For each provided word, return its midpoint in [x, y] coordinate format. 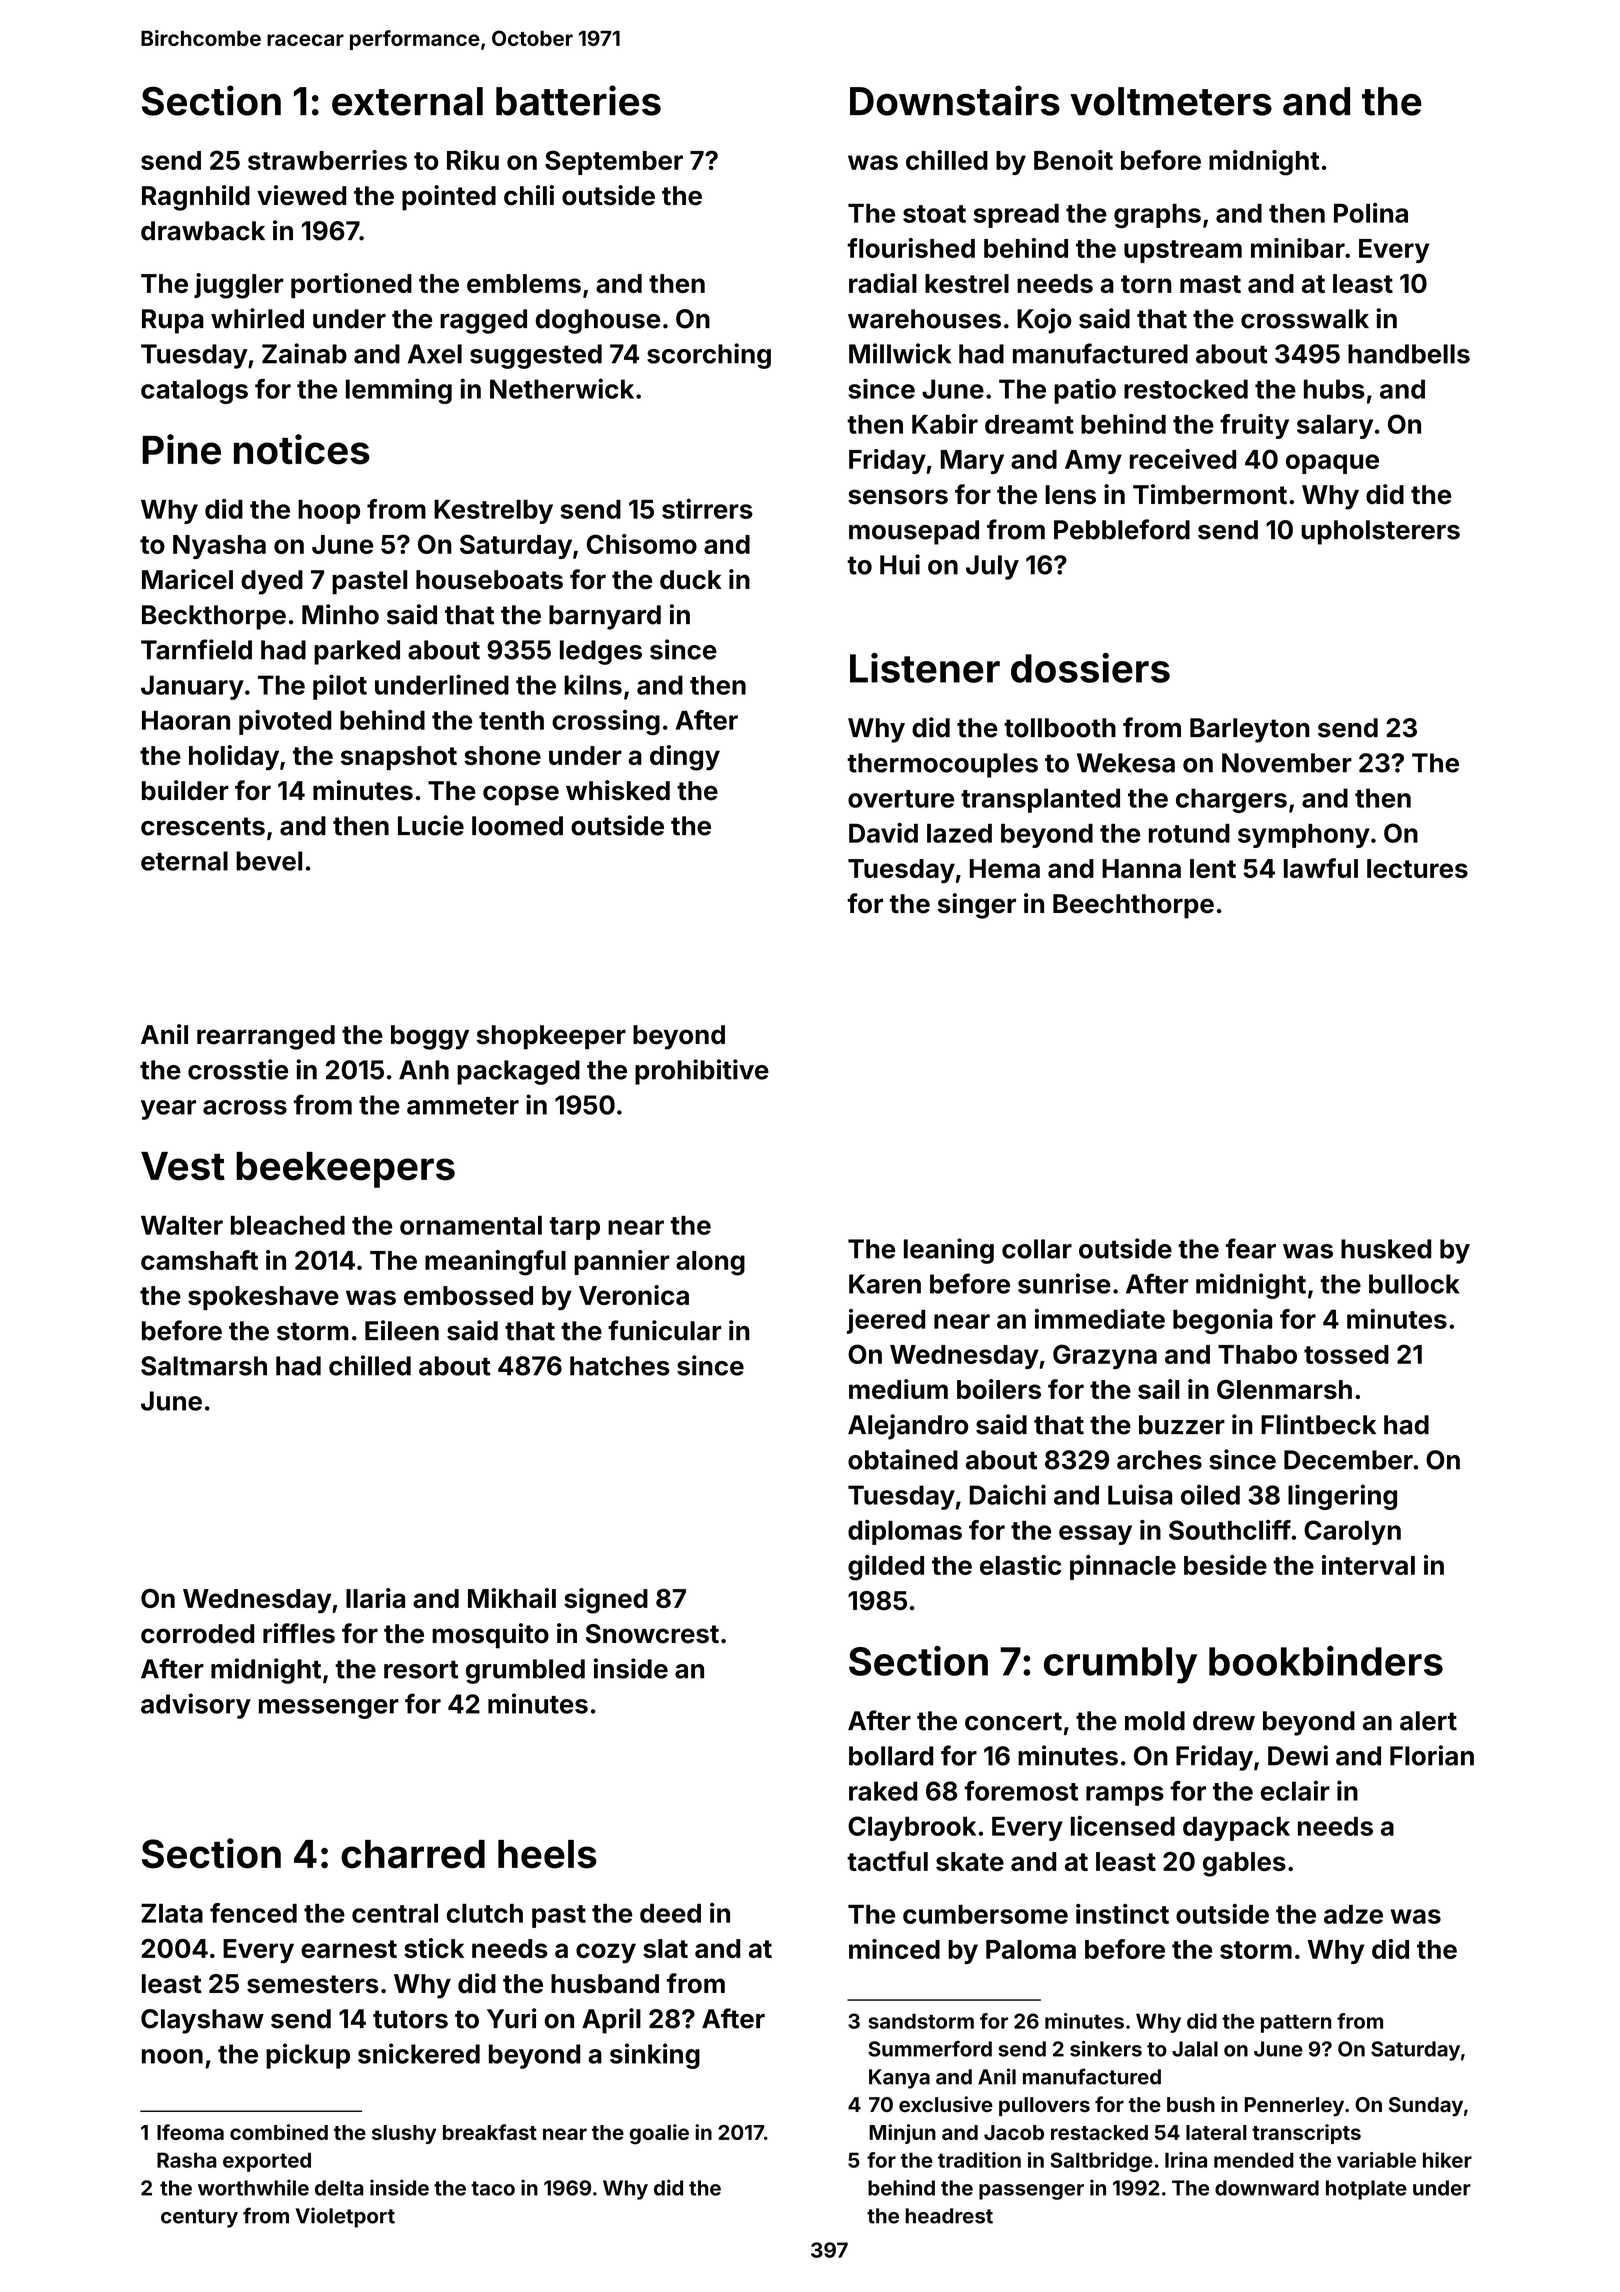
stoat [934, 214]
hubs [1334, 389]
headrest [949, 2216]
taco [493, 2188]
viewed [301, 195]
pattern [1296, 2024]
